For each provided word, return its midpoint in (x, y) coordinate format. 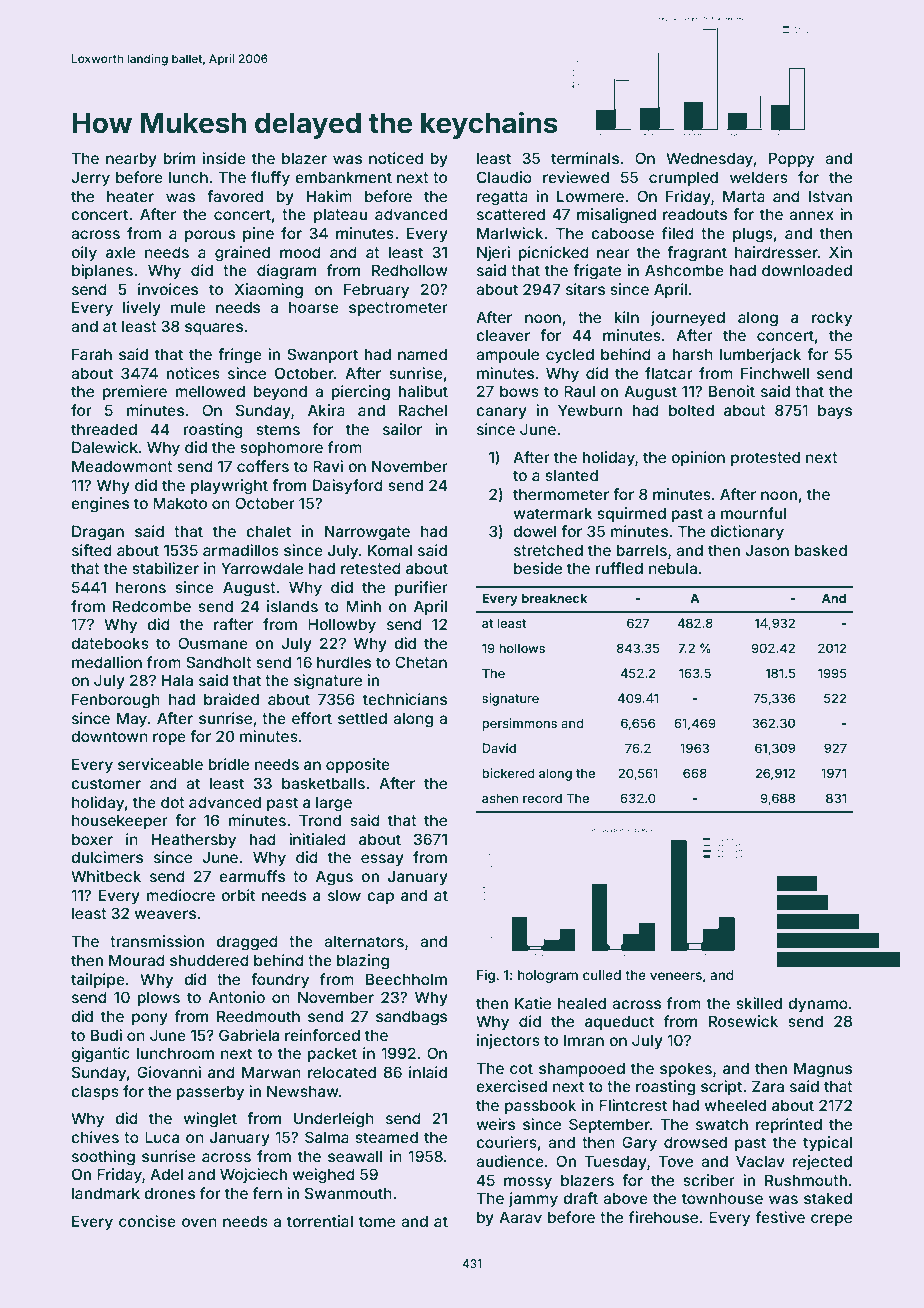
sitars (585, 289)
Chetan (421, 662)
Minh (363, 606)
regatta (502, 198)
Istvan (830, 196)
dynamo (818, 1004)
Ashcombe (684, 270)
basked (821, 550)
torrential (320, 1221)
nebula (673, 568)
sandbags (411, 1018)
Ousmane (213, 643)
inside (224, 158)
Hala (177, 680)
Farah (92, 354)
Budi (106, 1035)
